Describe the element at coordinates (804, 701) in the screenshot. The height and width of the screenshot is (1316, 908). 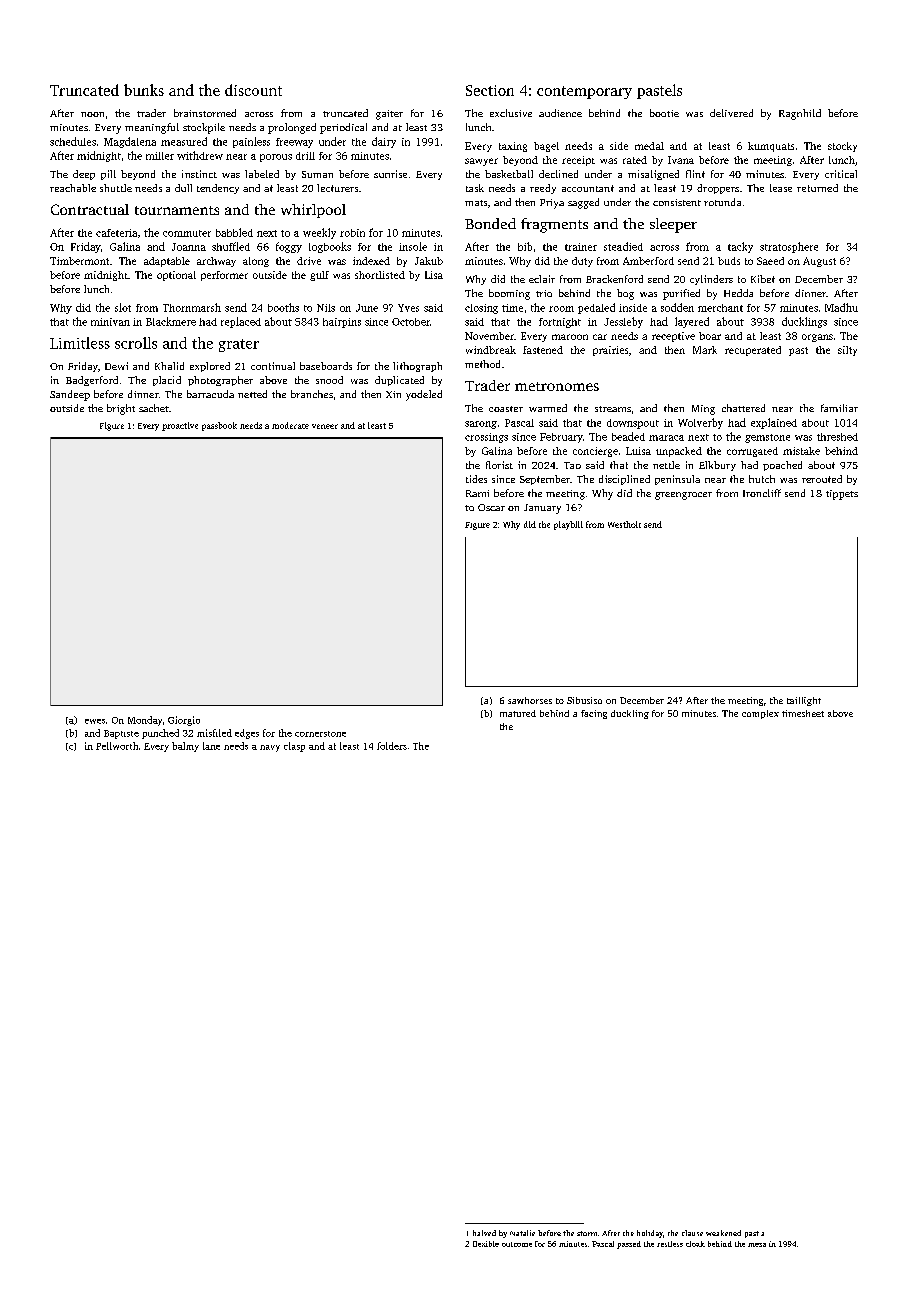
I see `taillight` at that location.
